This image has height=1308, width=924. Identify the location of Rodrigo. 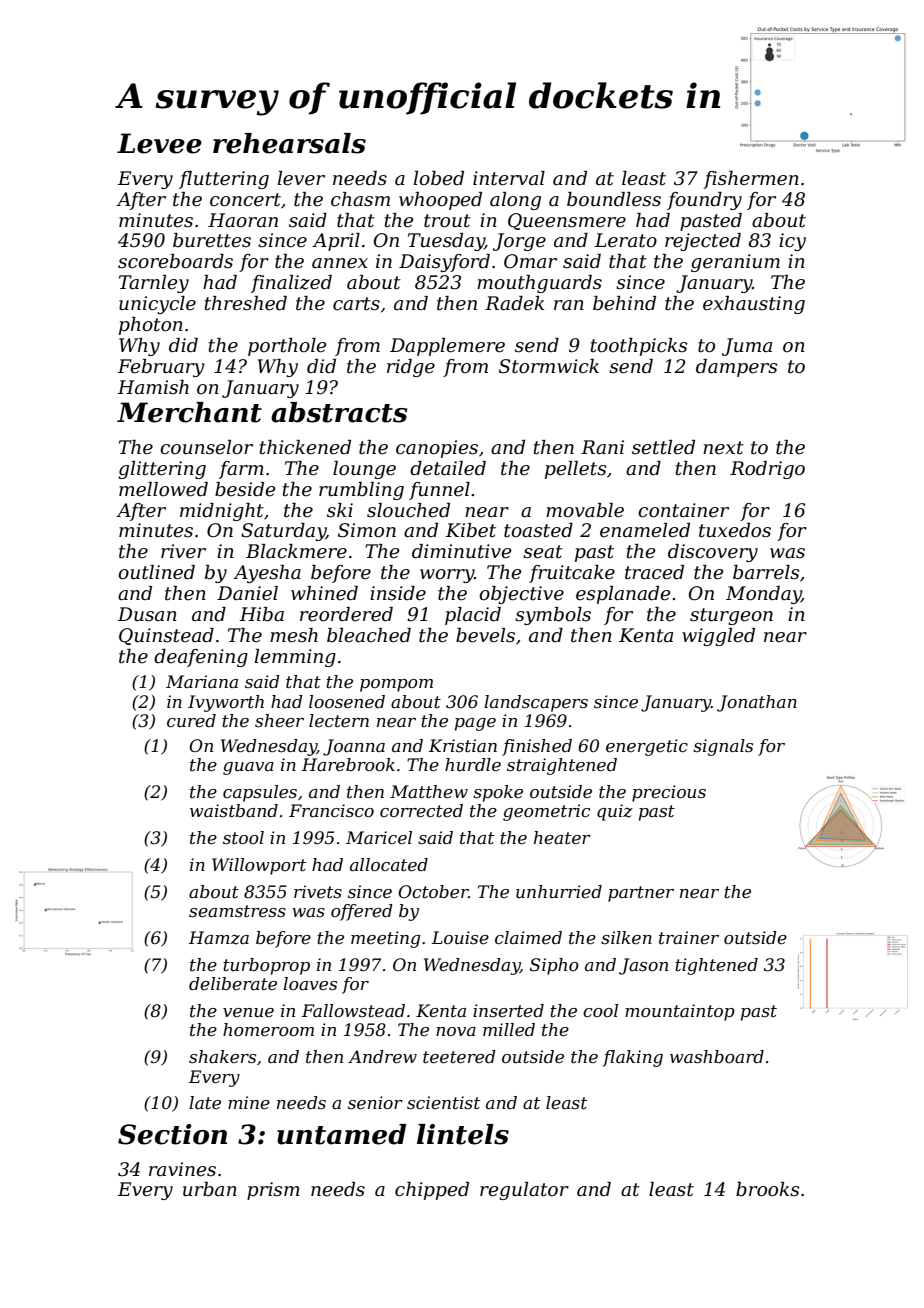
(767, 470).
